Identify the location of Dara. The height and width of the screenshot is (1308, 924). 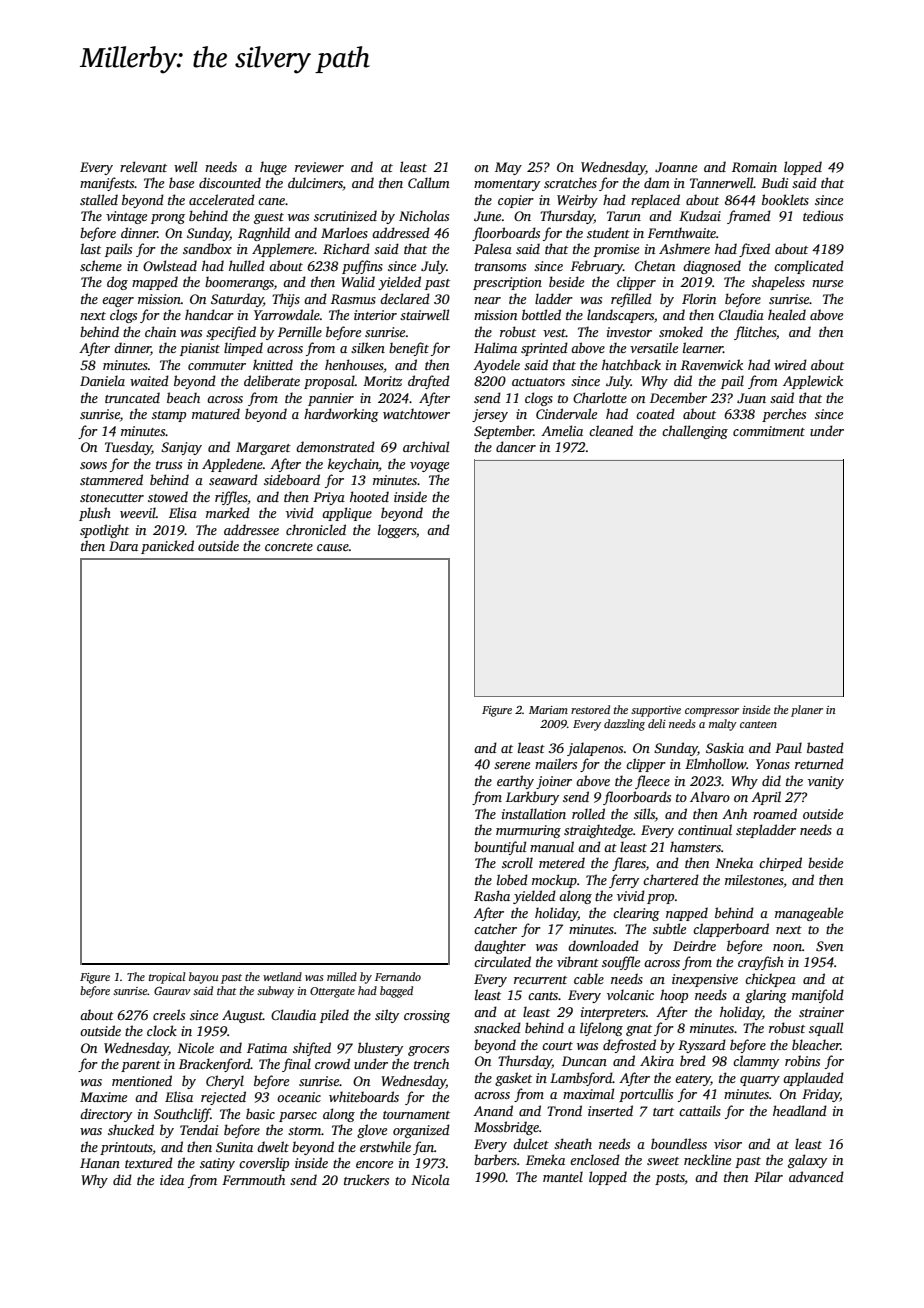
(123, 546).
